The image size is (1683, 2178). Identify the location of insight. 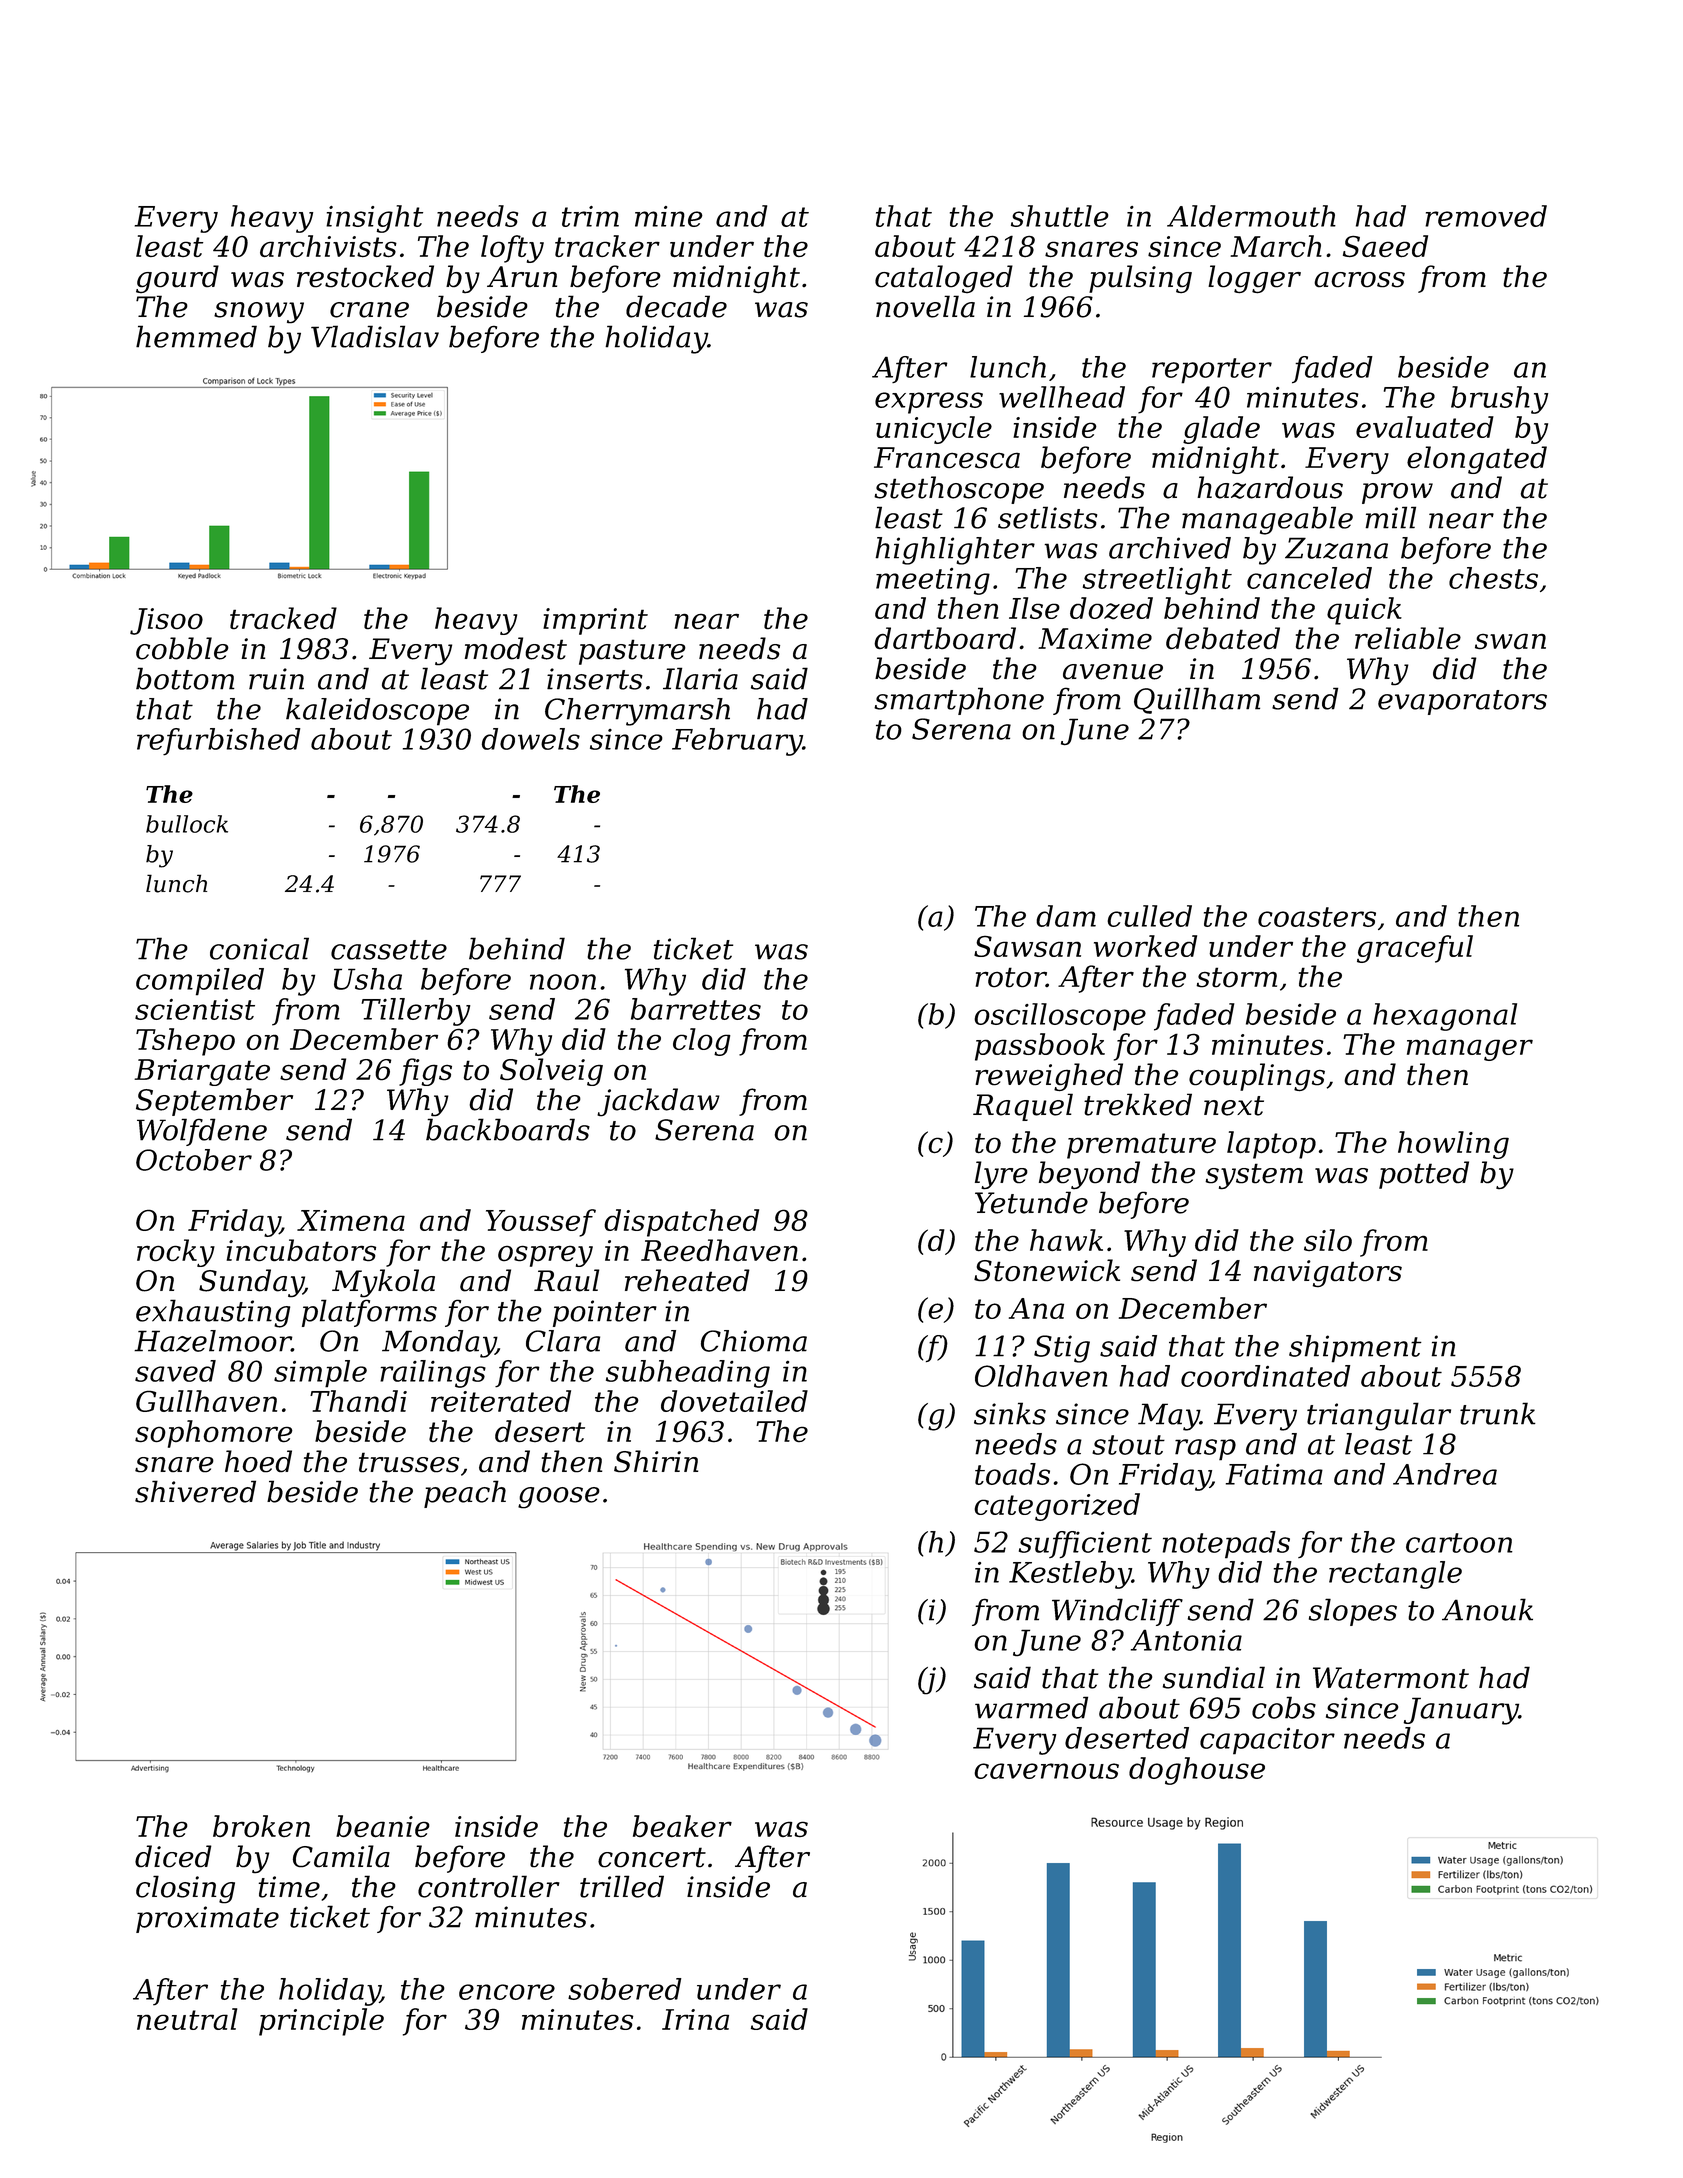
(374, 219).
